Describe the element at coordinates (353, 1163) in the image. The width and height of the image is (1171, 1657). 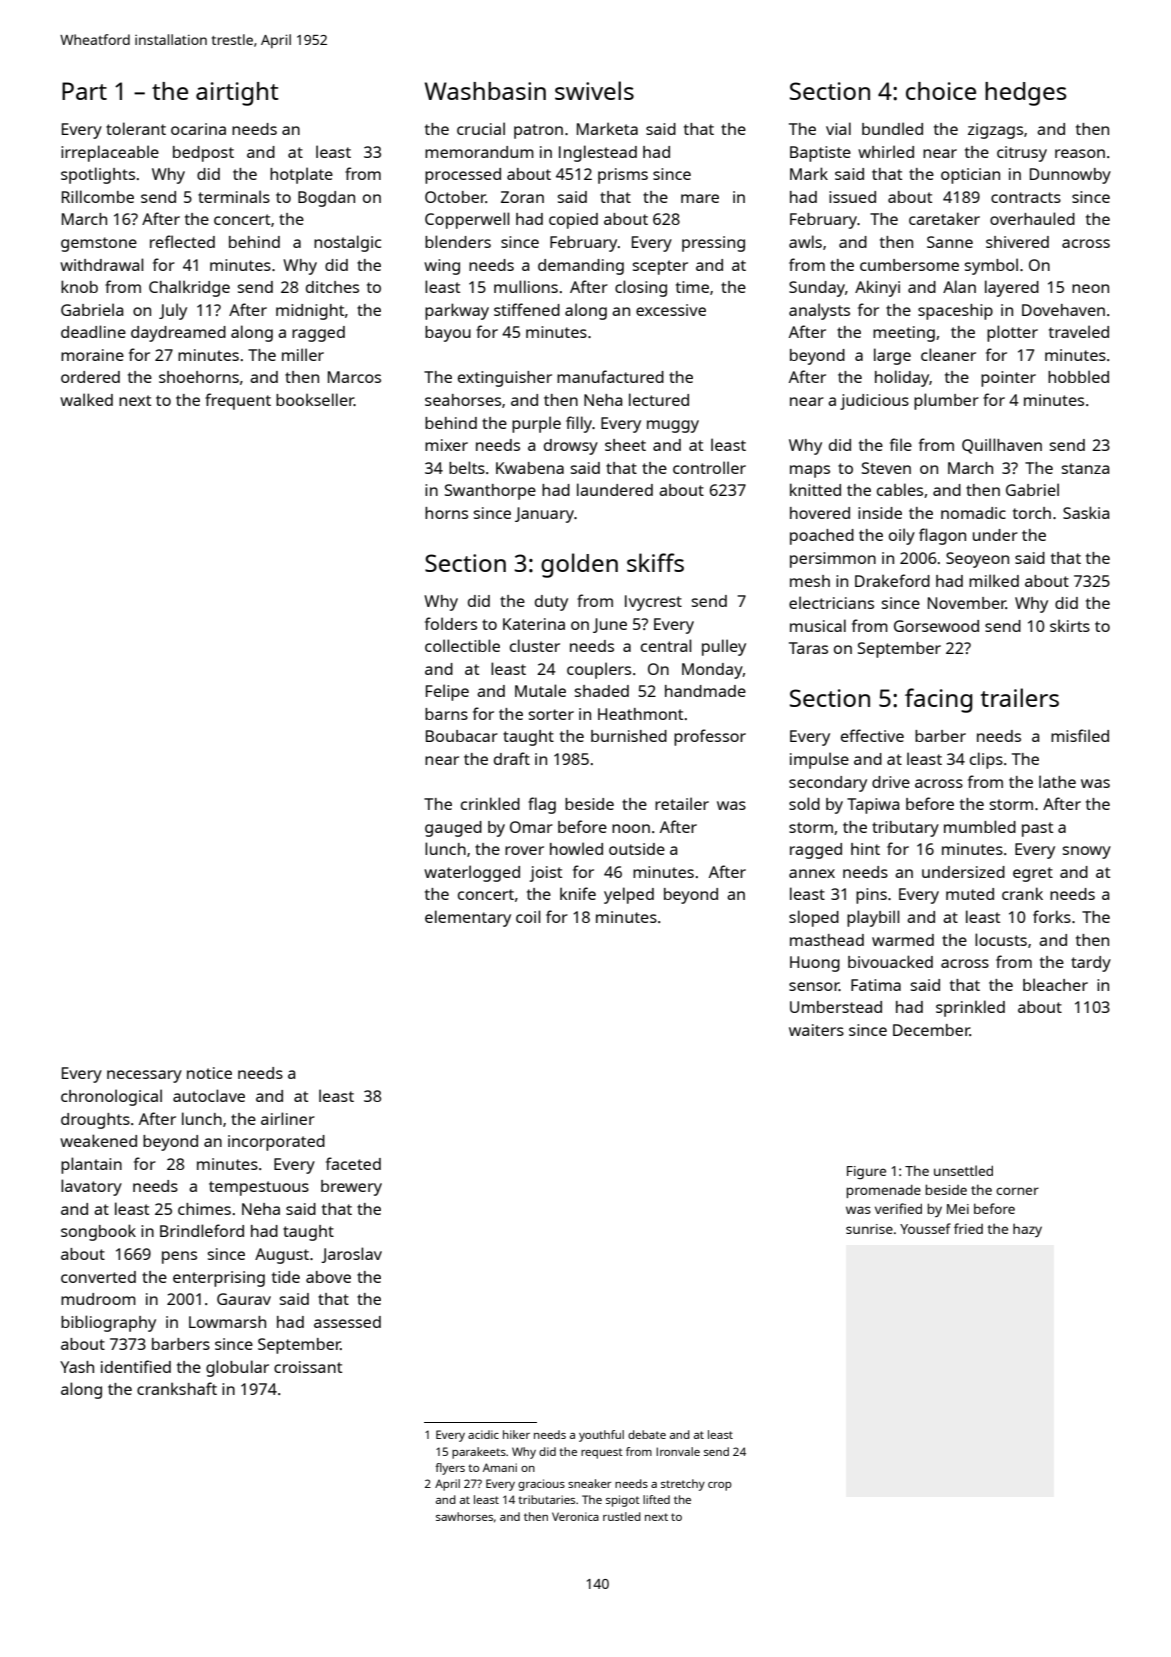
I see `faceted` at that location.
